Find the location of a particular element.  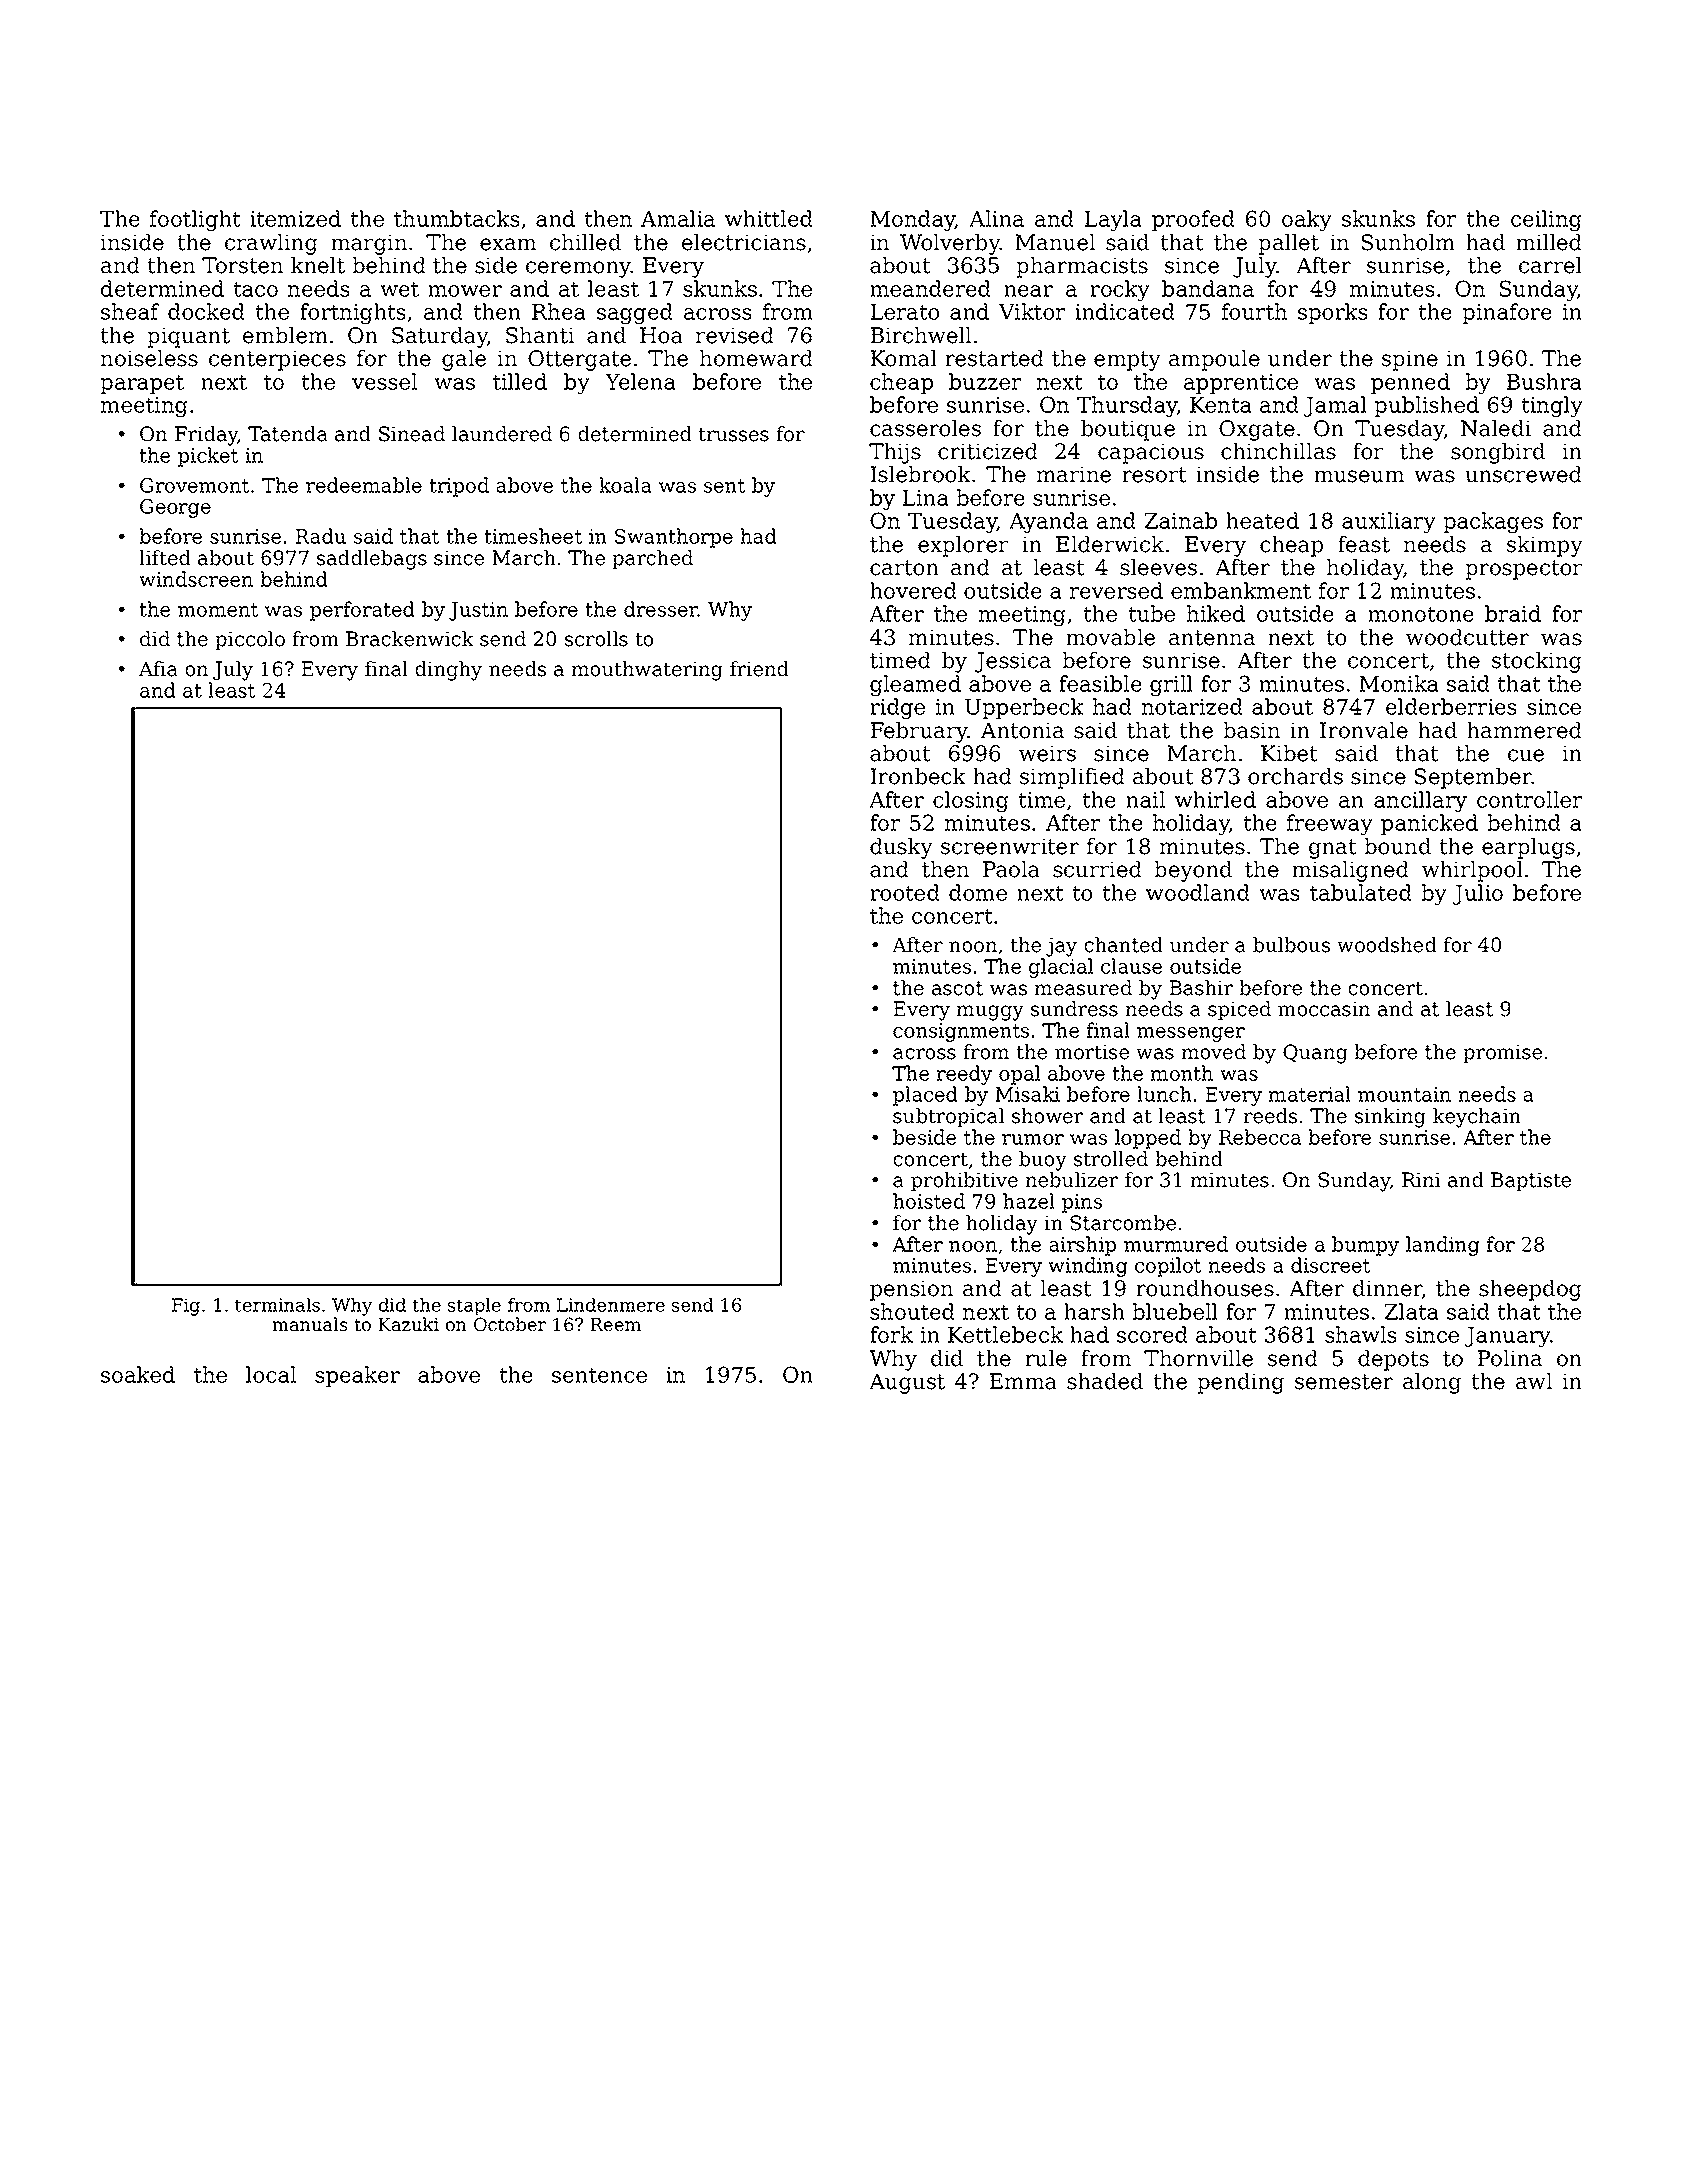

carrel is located at coordinates (1550, 265).
